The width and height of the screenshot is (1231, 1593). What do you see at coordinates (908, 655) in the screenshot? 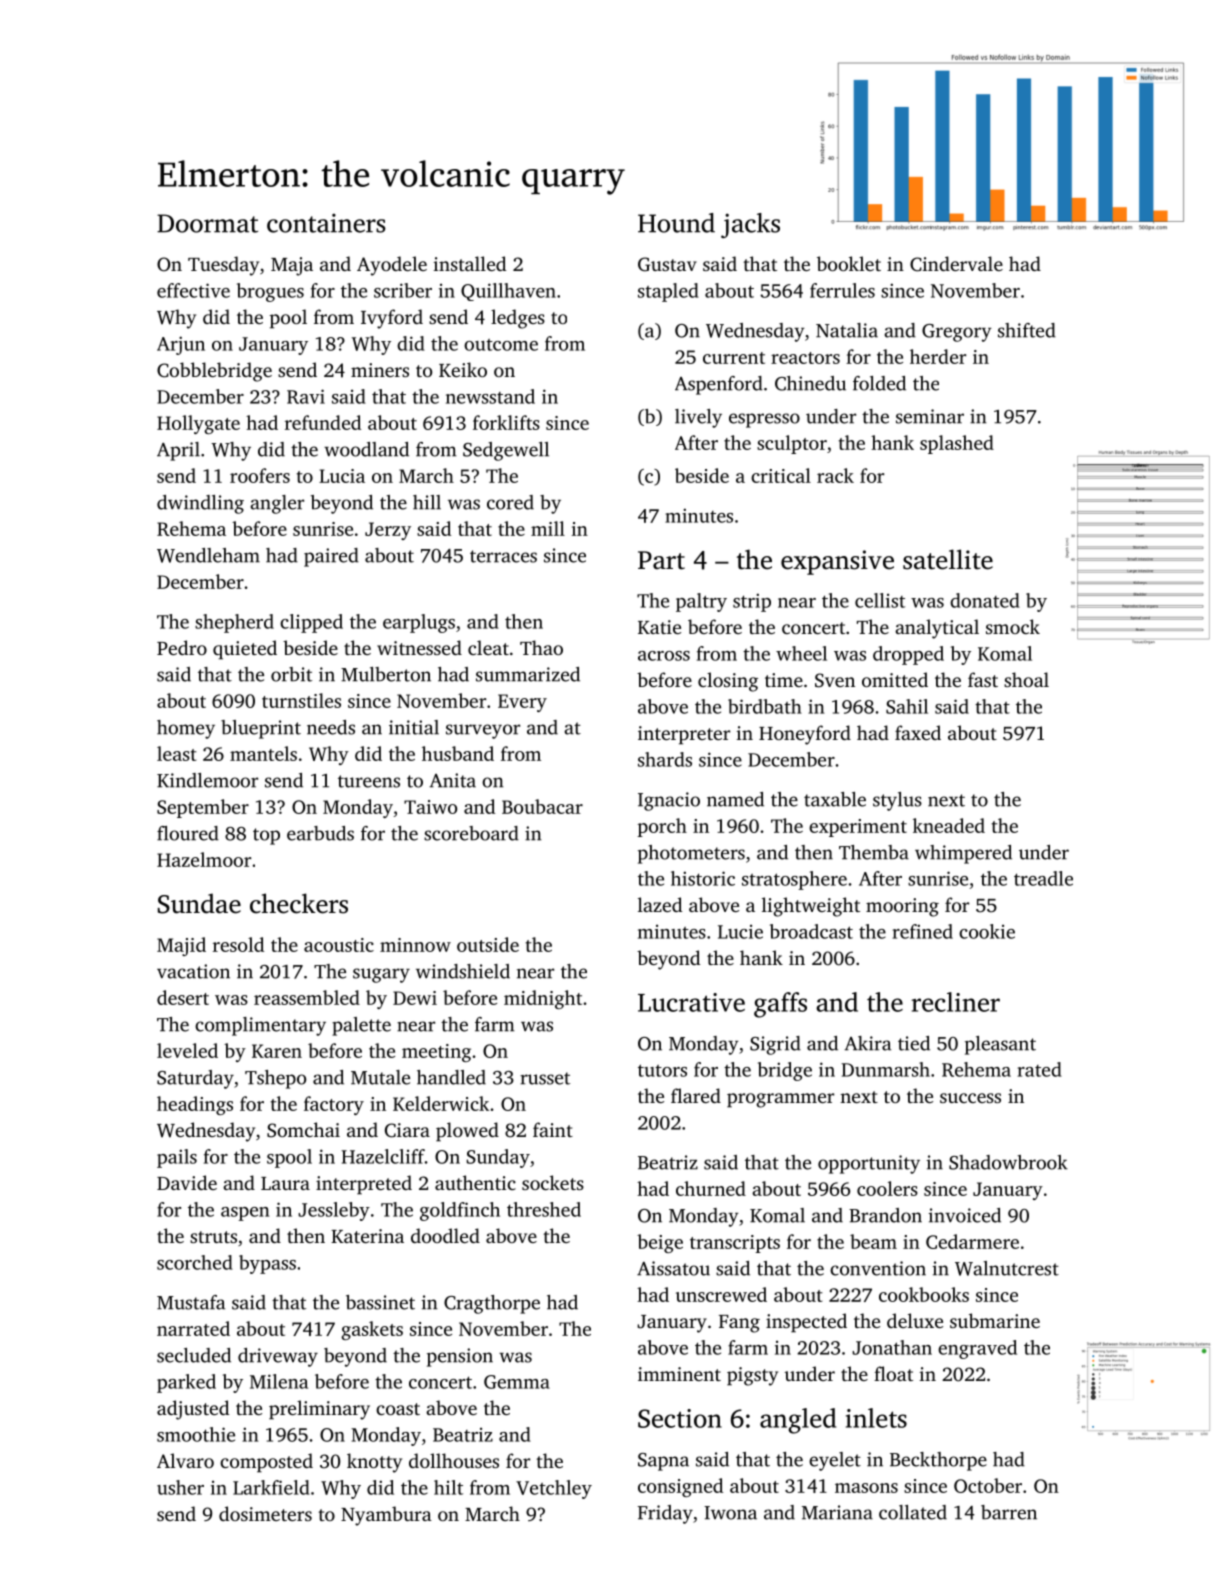
I see `dropped` at bounding box center [908, 655].
